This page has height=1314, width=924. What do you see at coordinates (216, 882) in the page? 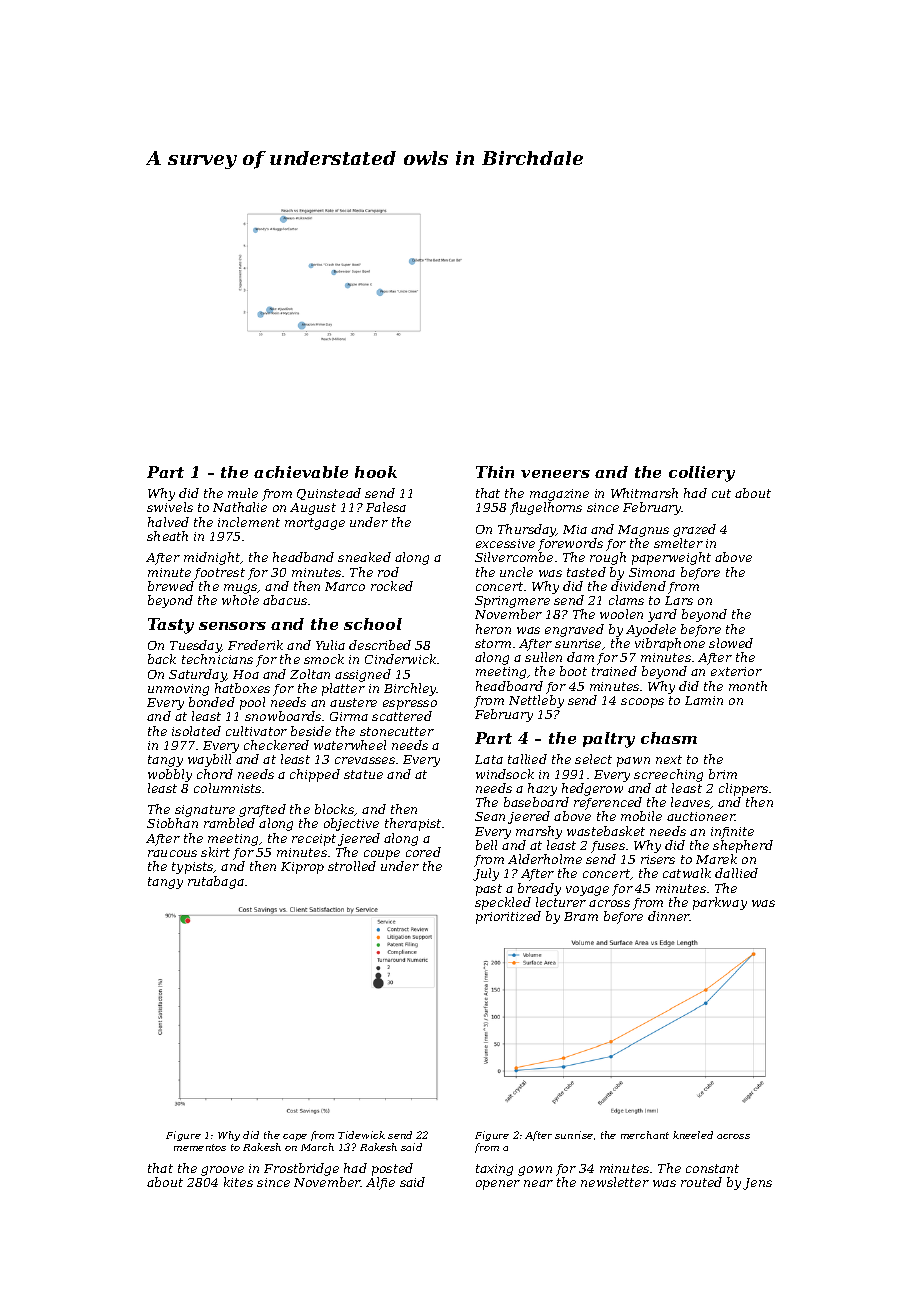
I see `rutabaga` at bounding box center [216, 882].
